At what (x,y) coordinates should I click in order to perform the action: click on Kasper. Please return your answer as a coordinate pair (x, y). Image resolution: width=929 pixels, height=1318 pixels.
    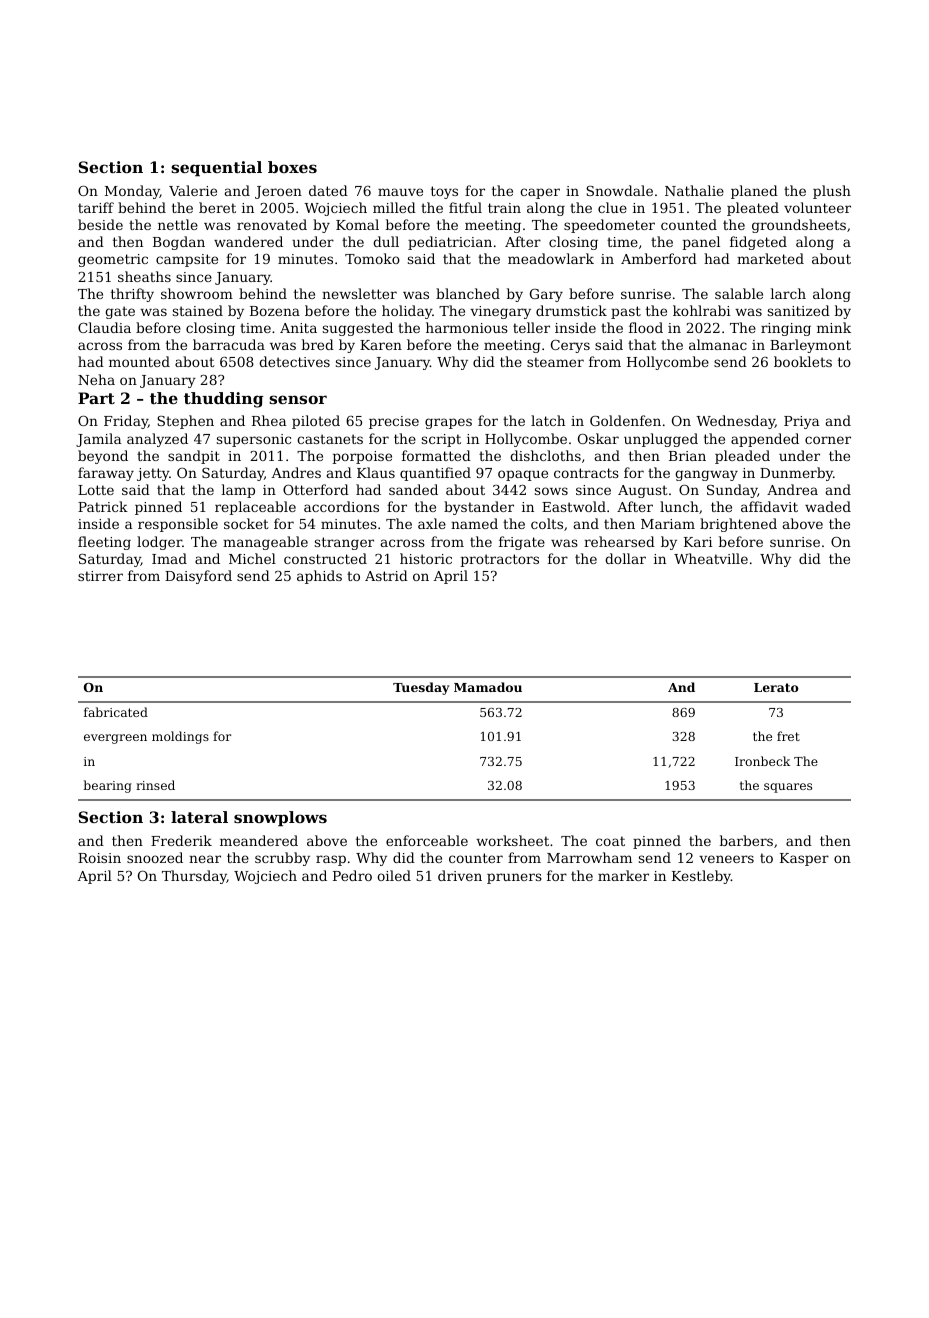
    Looking at the image, I should click on (804, 859).
